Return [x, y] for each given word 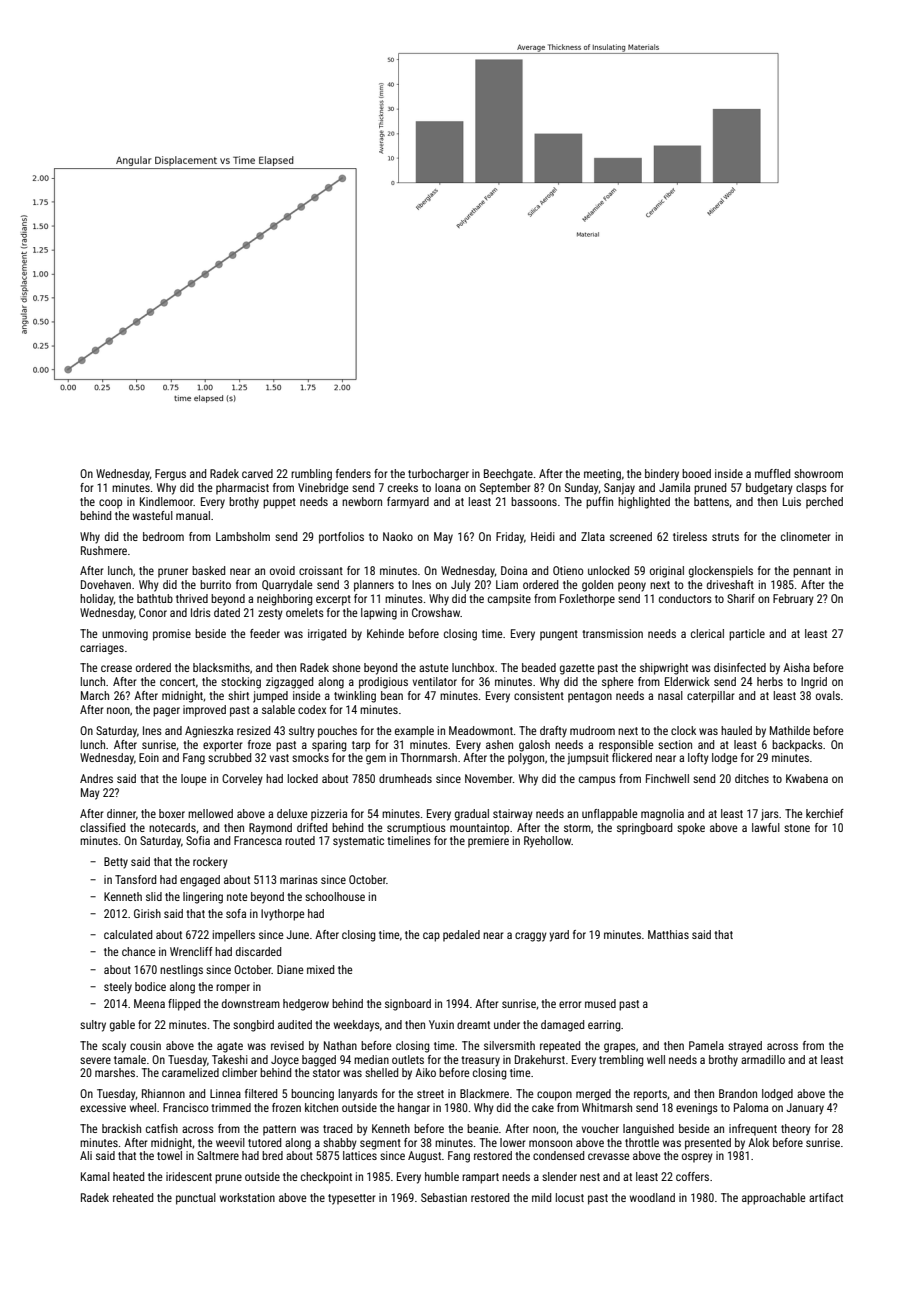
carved [257, 473]
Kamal [95, 1176]
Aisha [796, 667]
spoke [691, 829]
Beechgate [508, 475]
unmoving [125, 635]
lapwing [379, 614]
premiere [488, 842]
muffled [772, 473]
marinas [299, 879]
